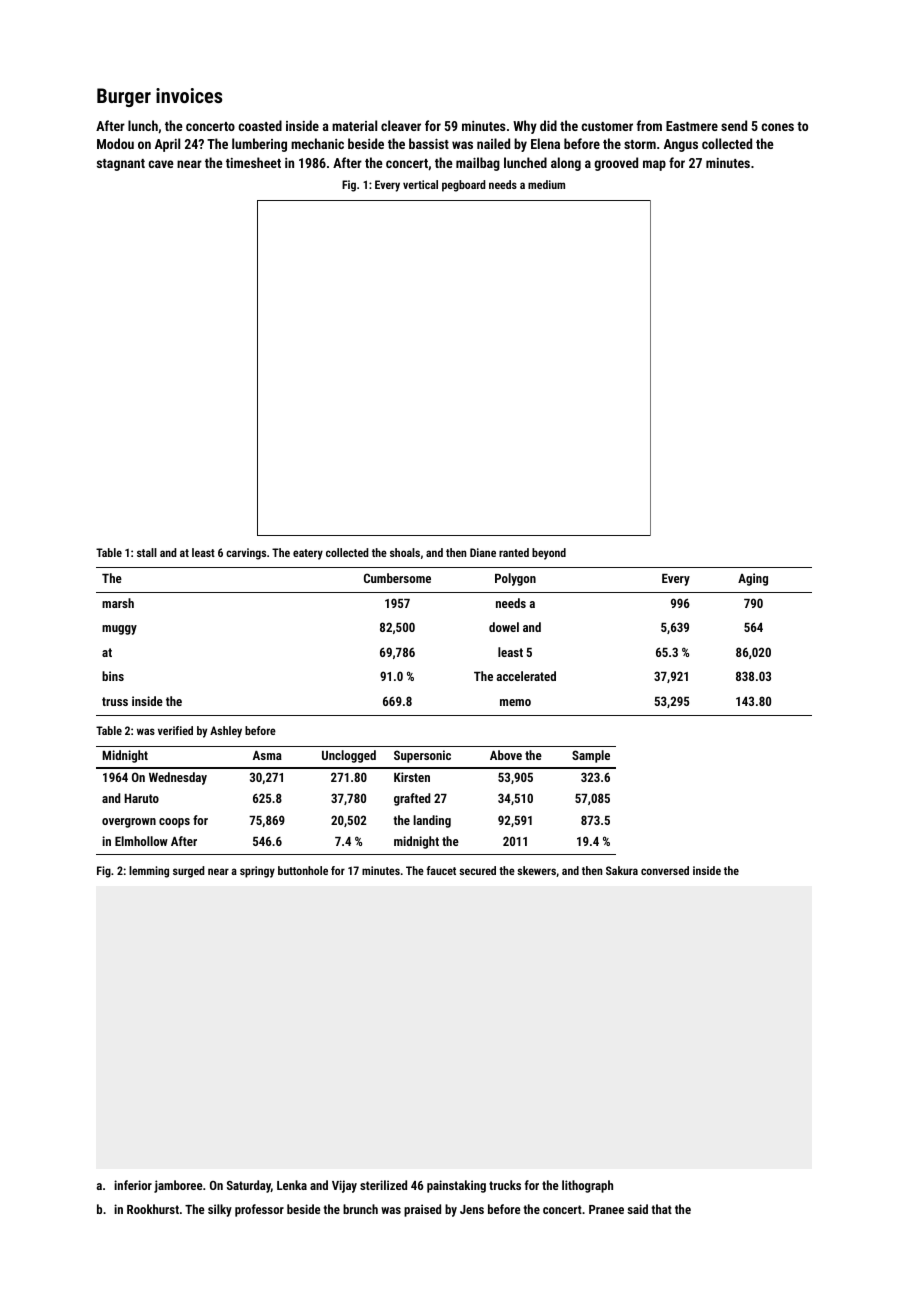  What do you see at coordinates (422, 1210) in the screenshot?
I see `praised` at bounding box center [422, 1210].
